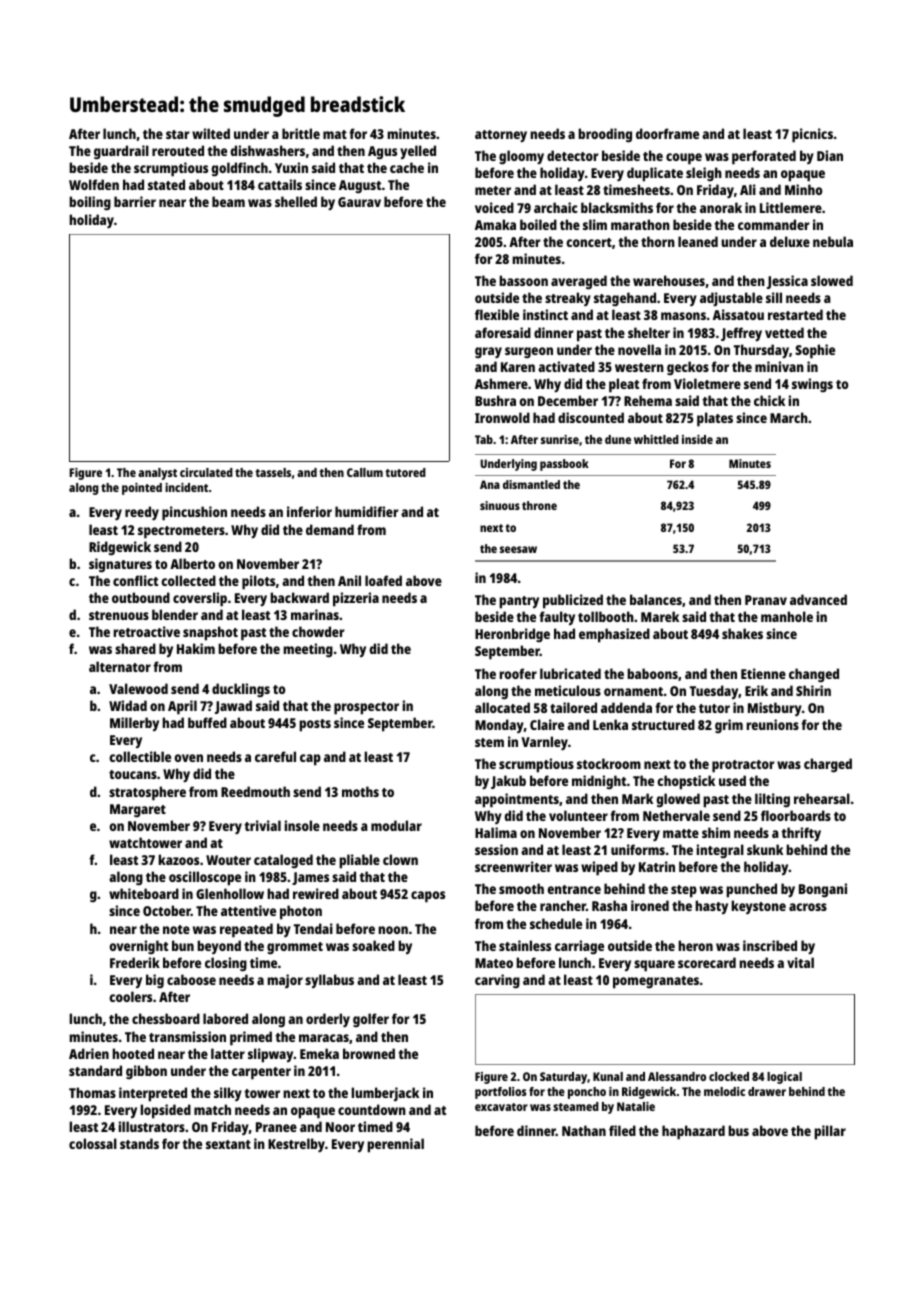 The image size is (924, 1308). What do you see at coordinates (828, 765) in the document?
I see `charged` at bounding box center [828, 765].
